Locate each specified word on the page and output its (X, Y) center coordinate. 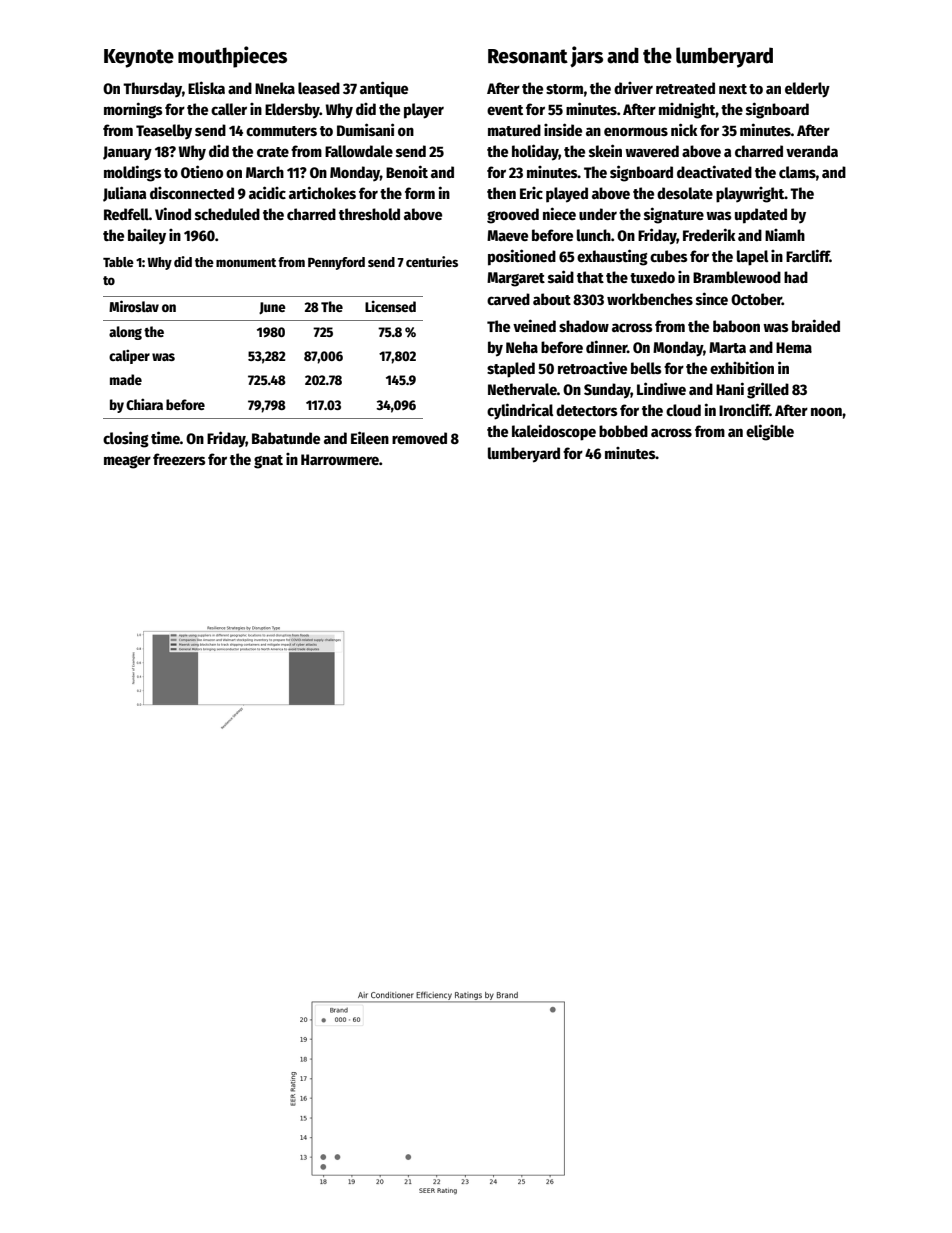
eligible (770, 432)
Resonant (528, 56)
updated (761, 216)
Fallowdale (359, 151)
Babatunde (286, 438)
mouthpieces (232, 57)
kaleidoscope (554, 432)
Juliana (124, 194)
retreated (685, 88)
